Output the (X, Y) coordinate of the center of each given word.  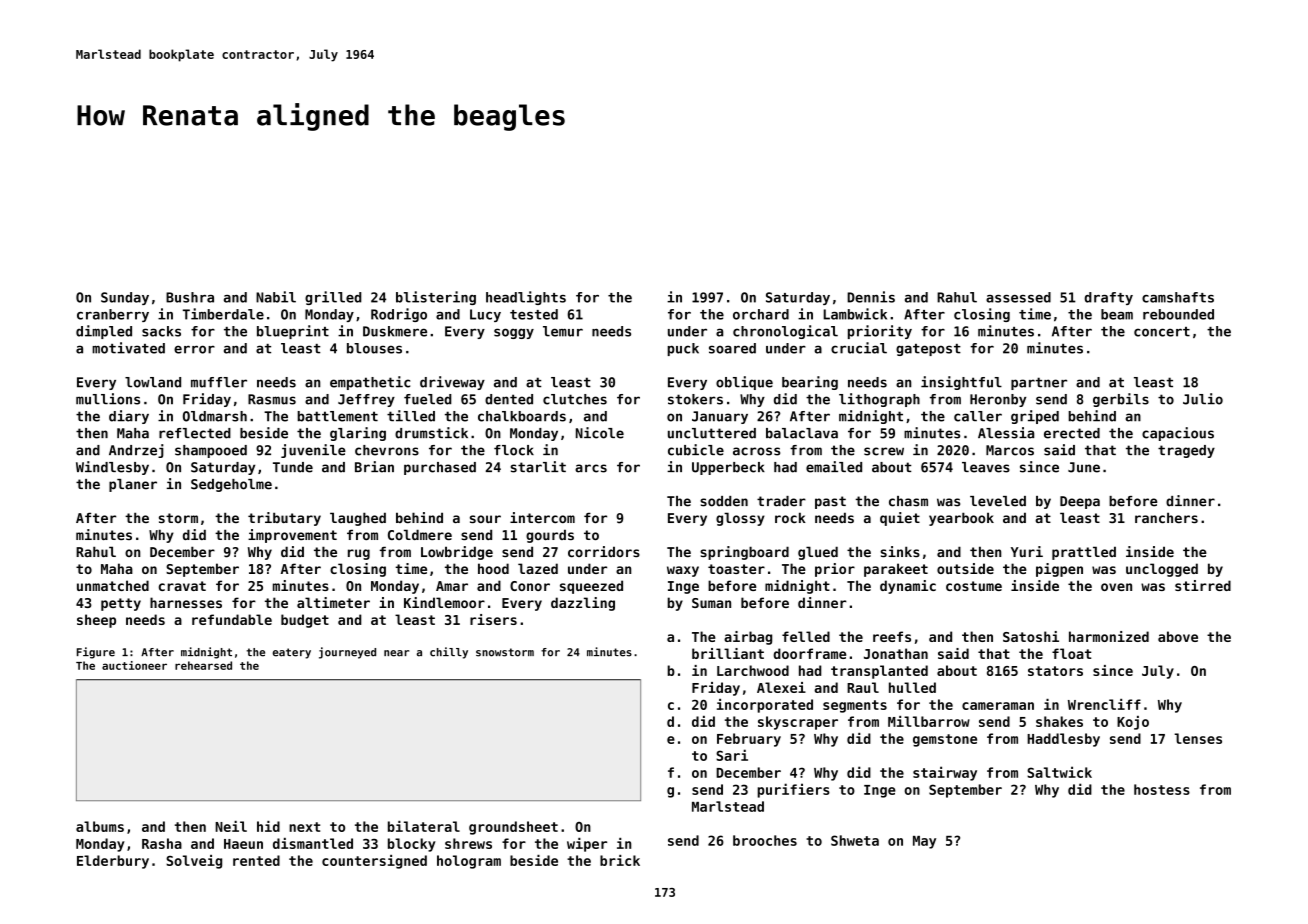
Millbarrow (929, 721)
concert (1162, 332)
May (924, 842)
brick (620, 860)
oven (1116, 587)
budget (305, 621)
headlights (526, 298)
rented (256, 860)
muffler (219, 382)
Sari (732, 755)
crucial (859, 348)
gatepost (928, 350)
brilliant (728, 653)
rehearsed (203, 665)
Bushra (190, 297)
